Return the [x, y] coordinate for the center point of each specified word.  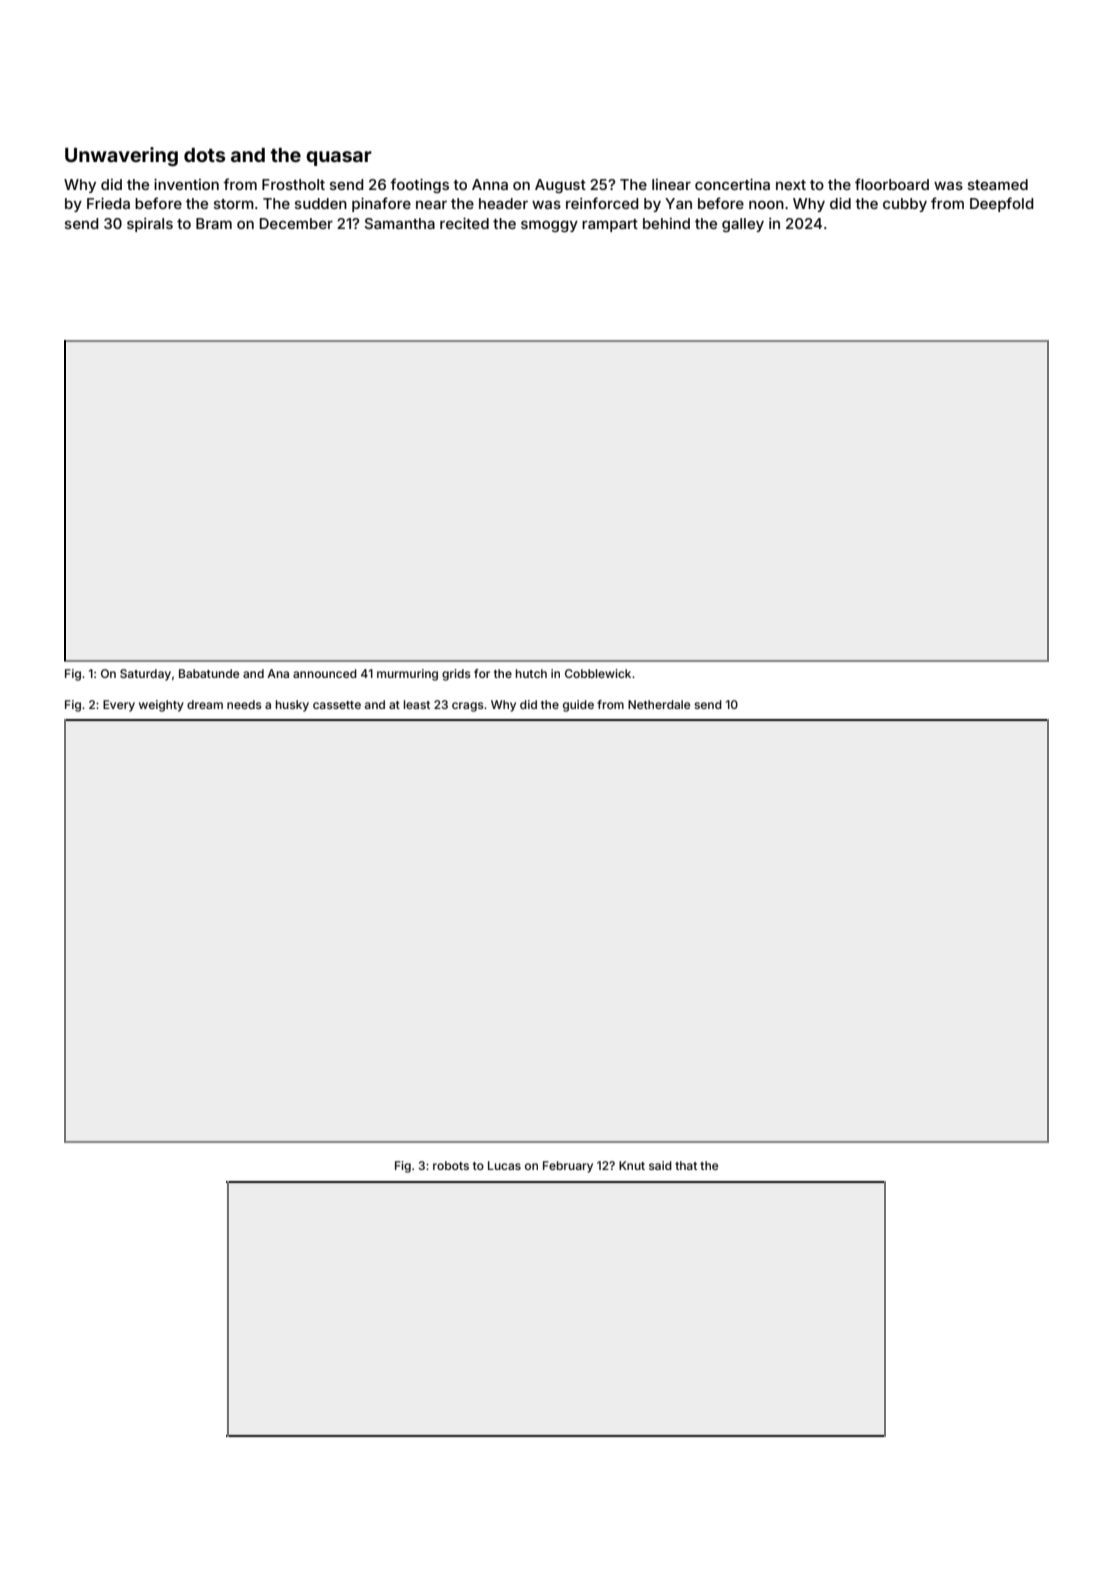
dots [204, 155]
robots [451, 1165]
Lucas [504, 1165]
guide [578, 706]
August [560, 186]
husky [292, 706]
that [686, 1165]
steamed [998, 184]
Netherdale [659, 704]
